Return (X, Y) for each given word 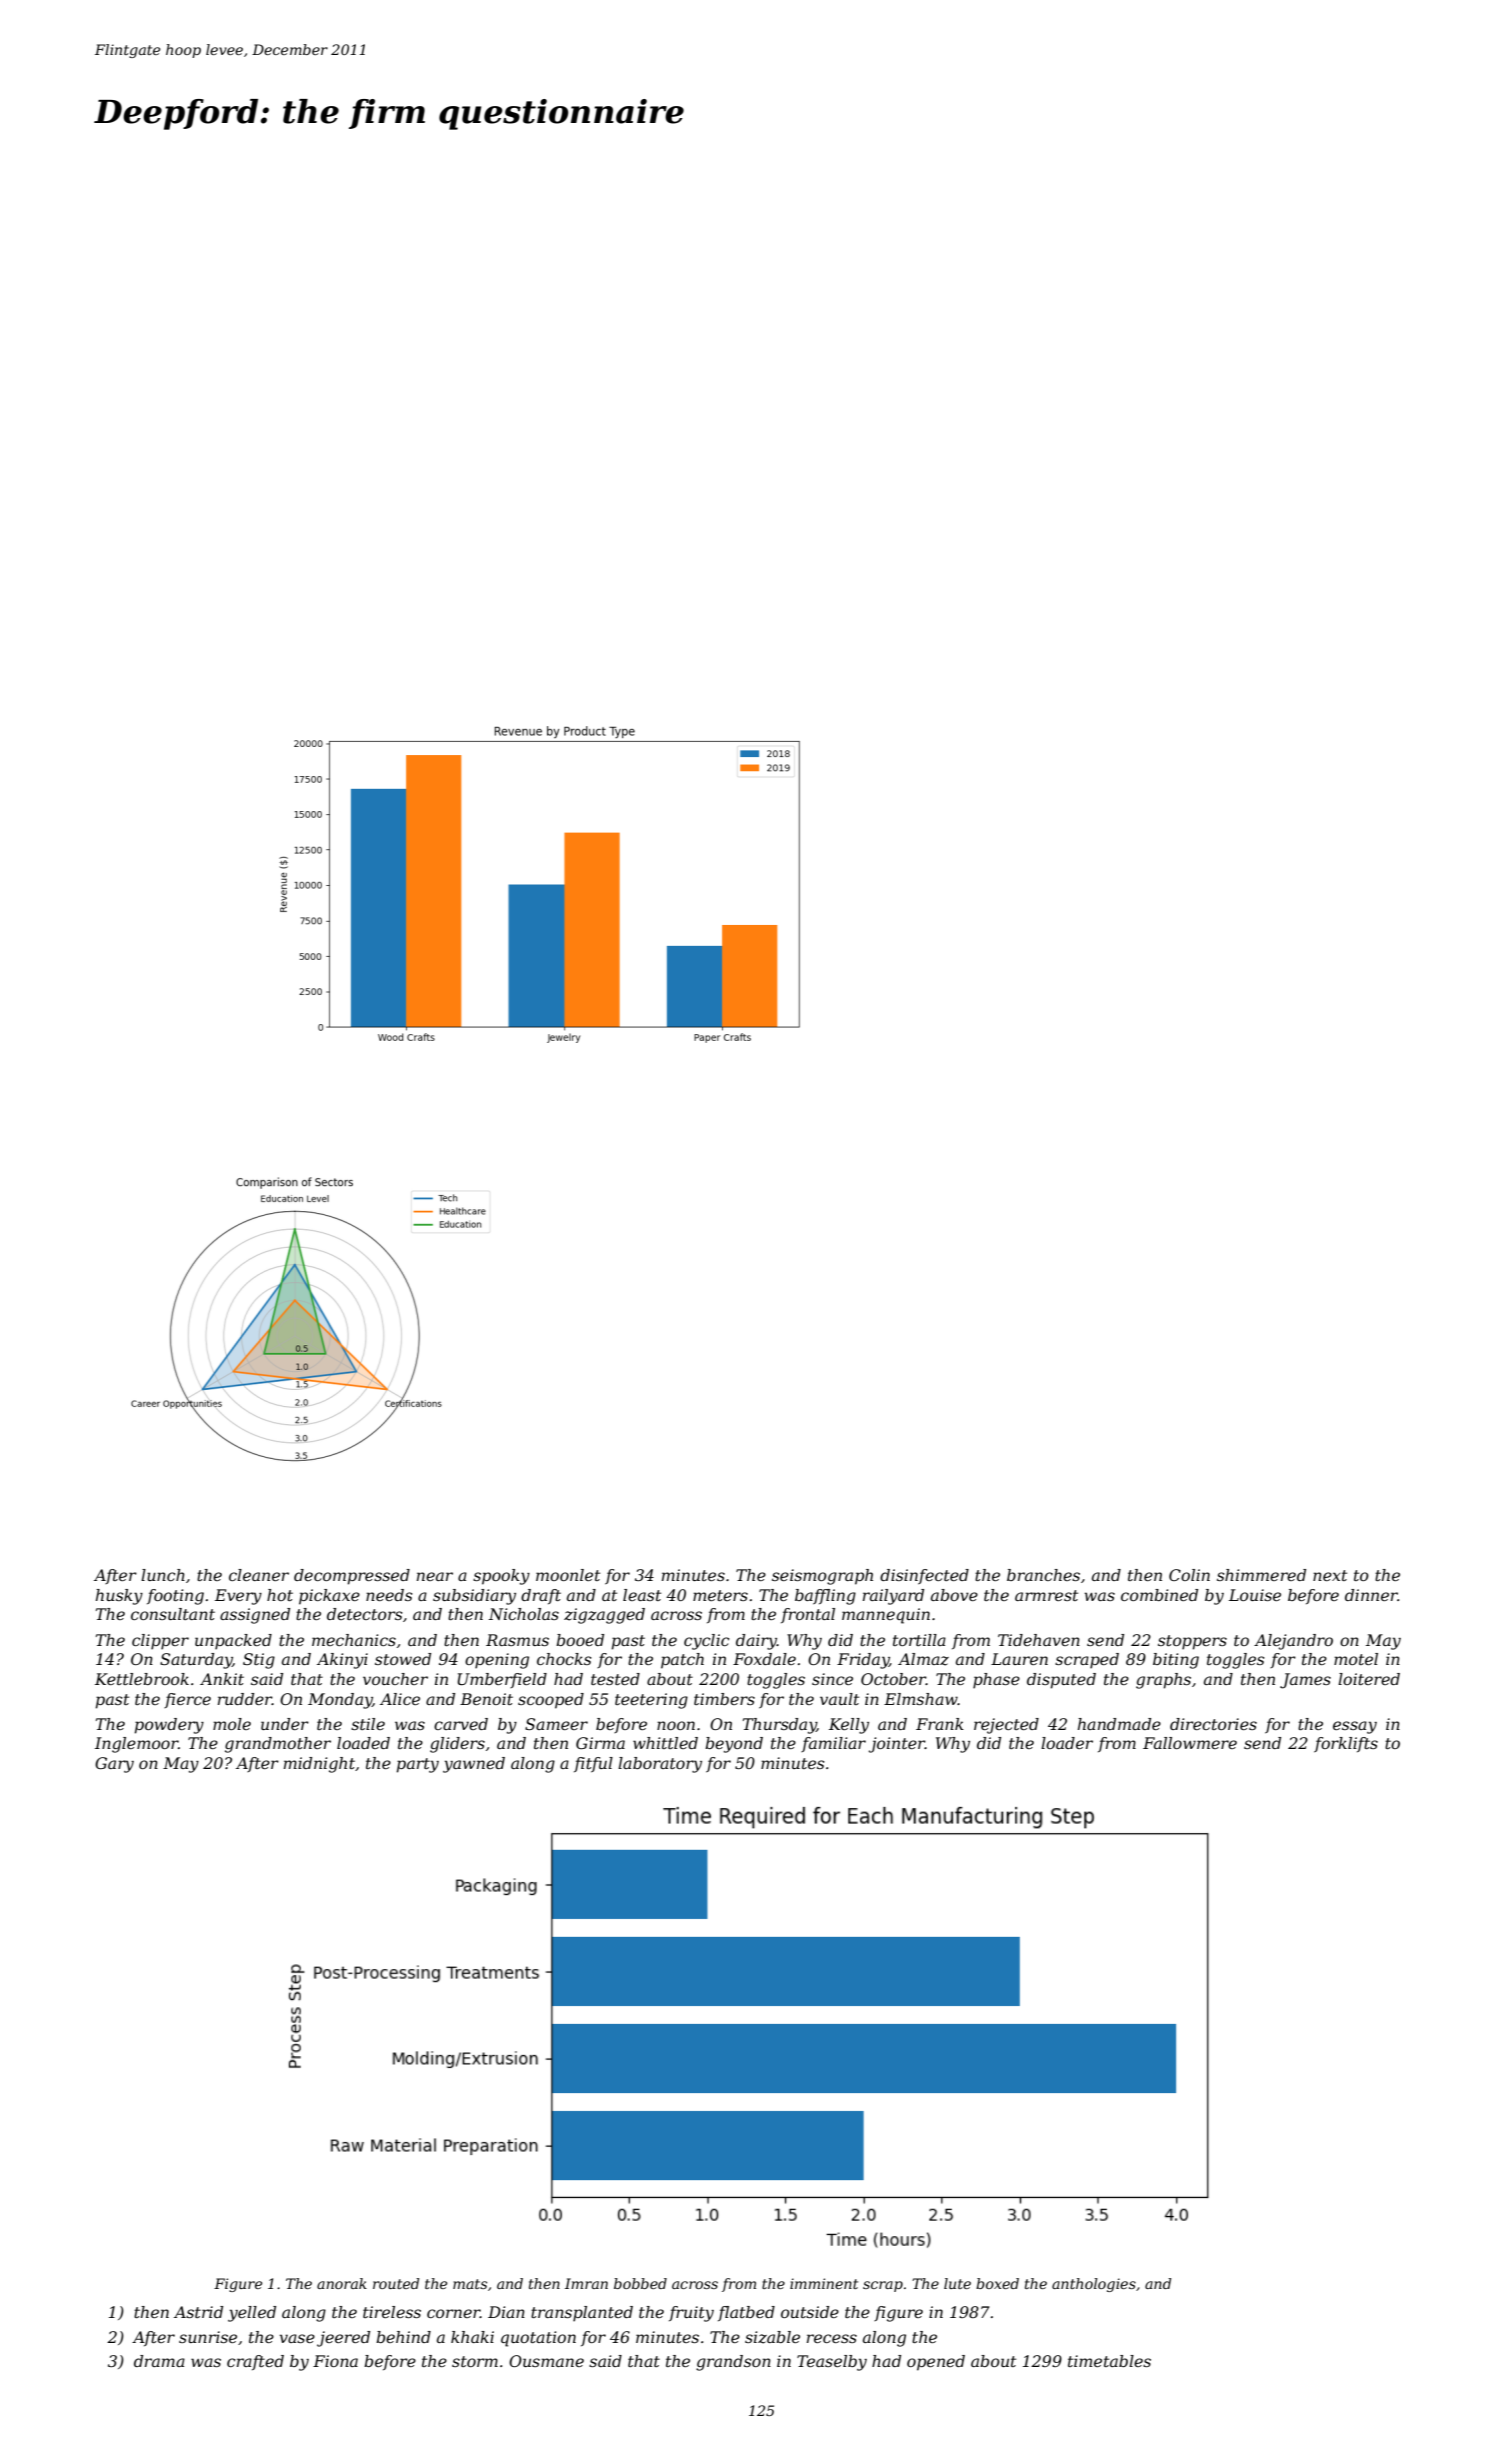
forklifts (1346, 1744)
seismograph (822, 1577)
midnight (319, 1765)
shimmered (1261, 1575)
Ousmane (546, 2361)
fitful (593, 1764)
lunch (163, 1575)
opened (936, 2363)
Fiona (335, 2361)
